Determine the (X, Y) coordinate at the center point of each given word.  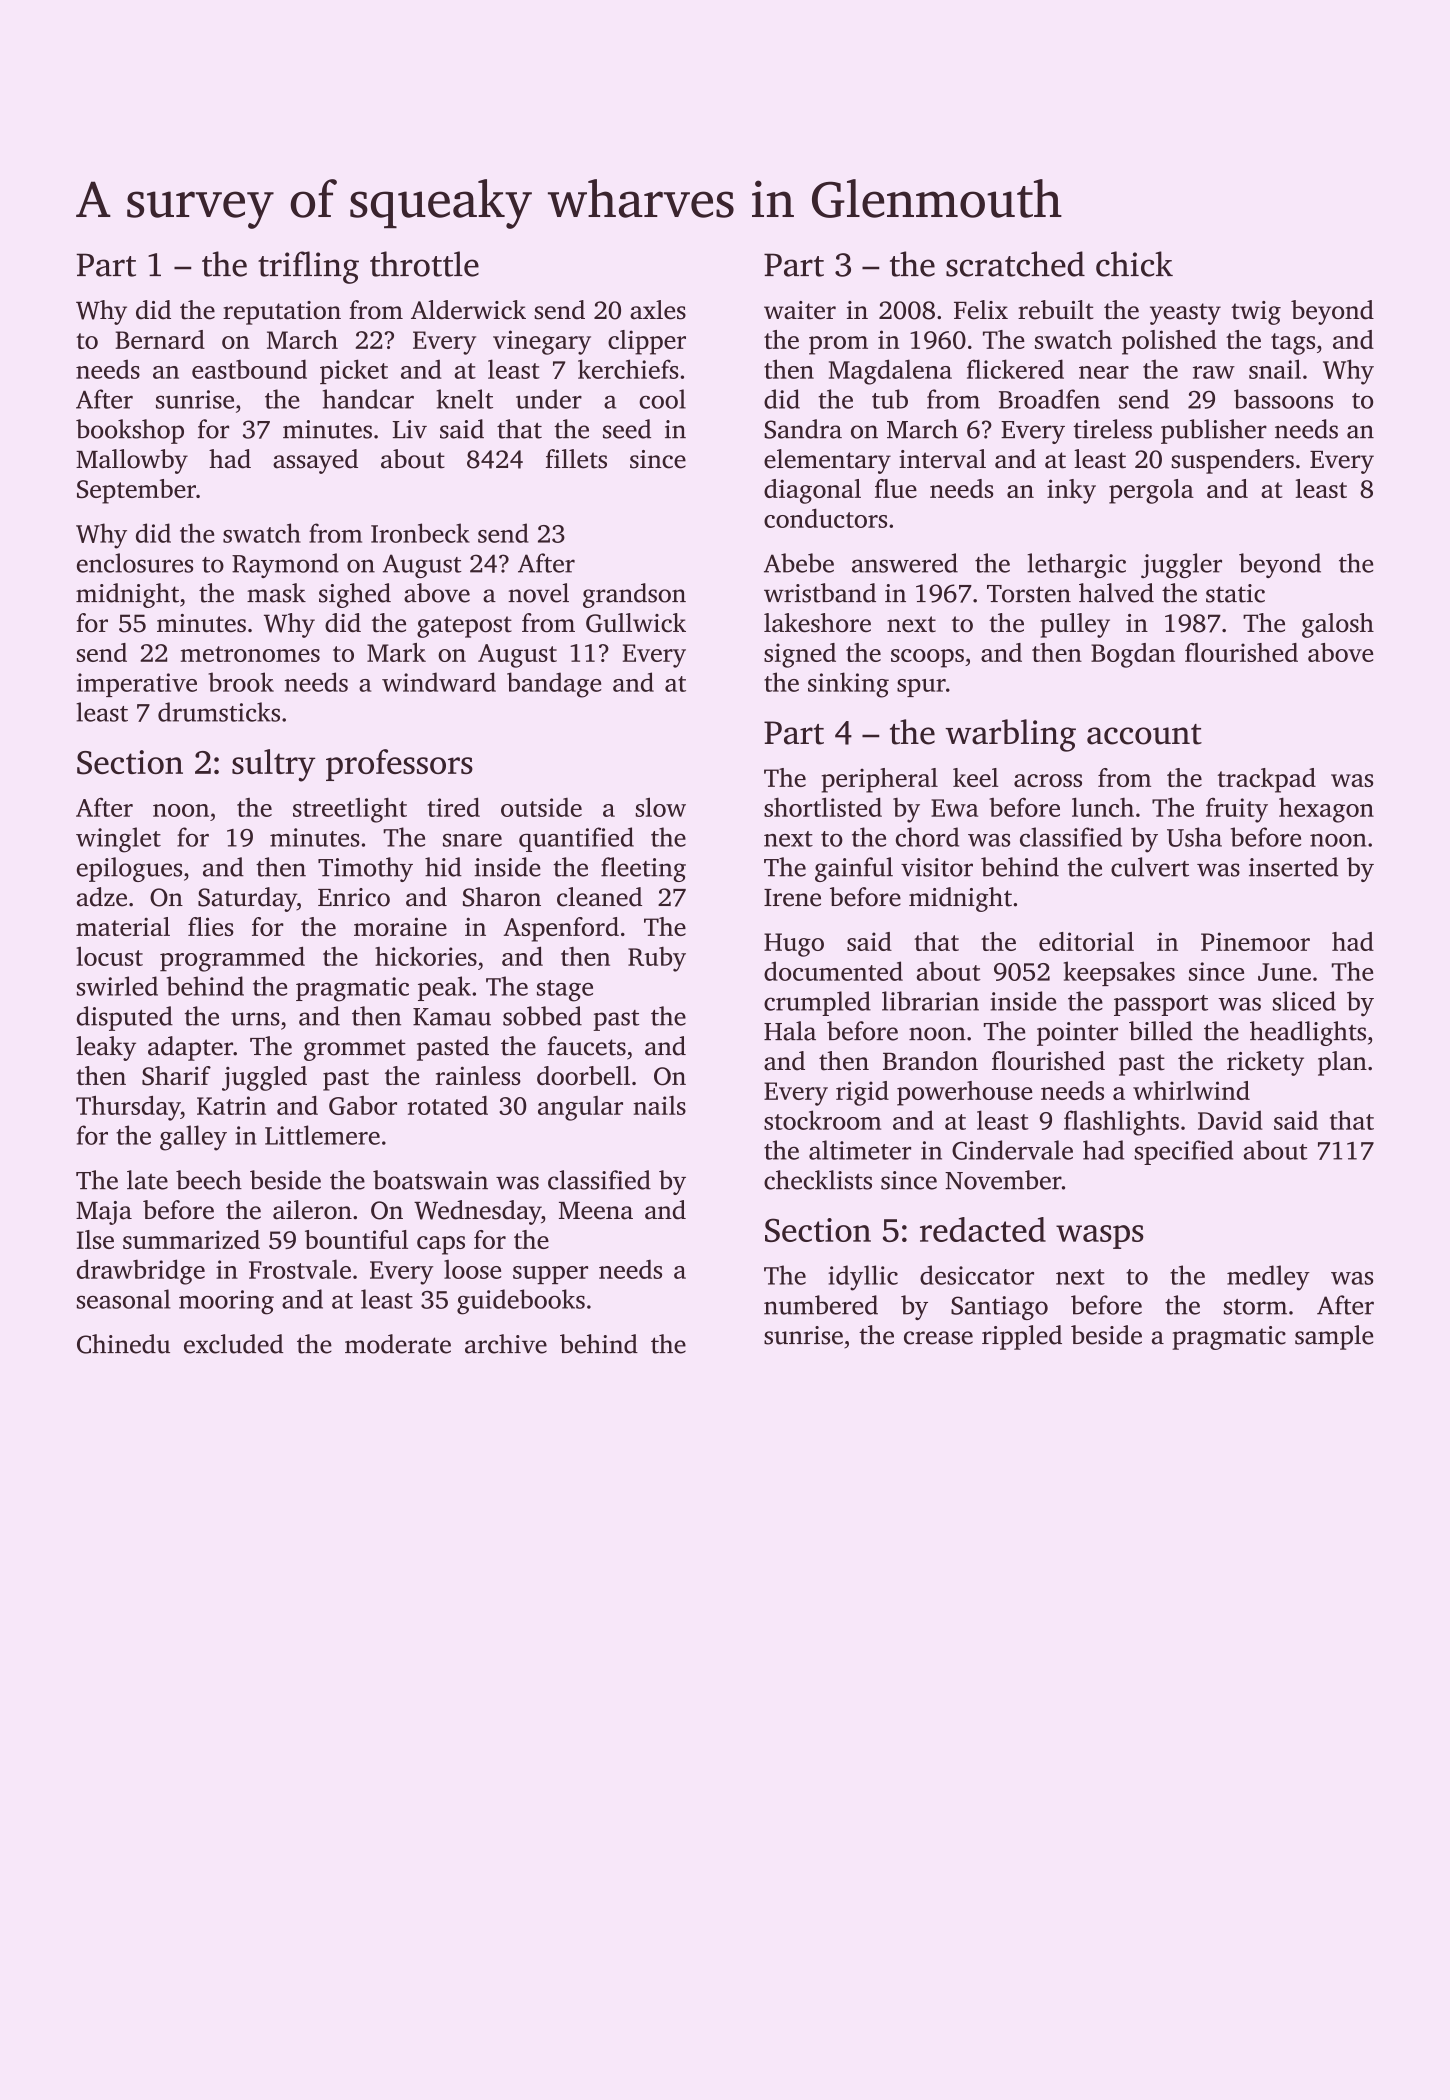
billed (1161, 1031)
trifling (308, 267)
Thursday (128, 1108)
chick (1134, 264)
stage (565, 991)
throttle (424, 264)
